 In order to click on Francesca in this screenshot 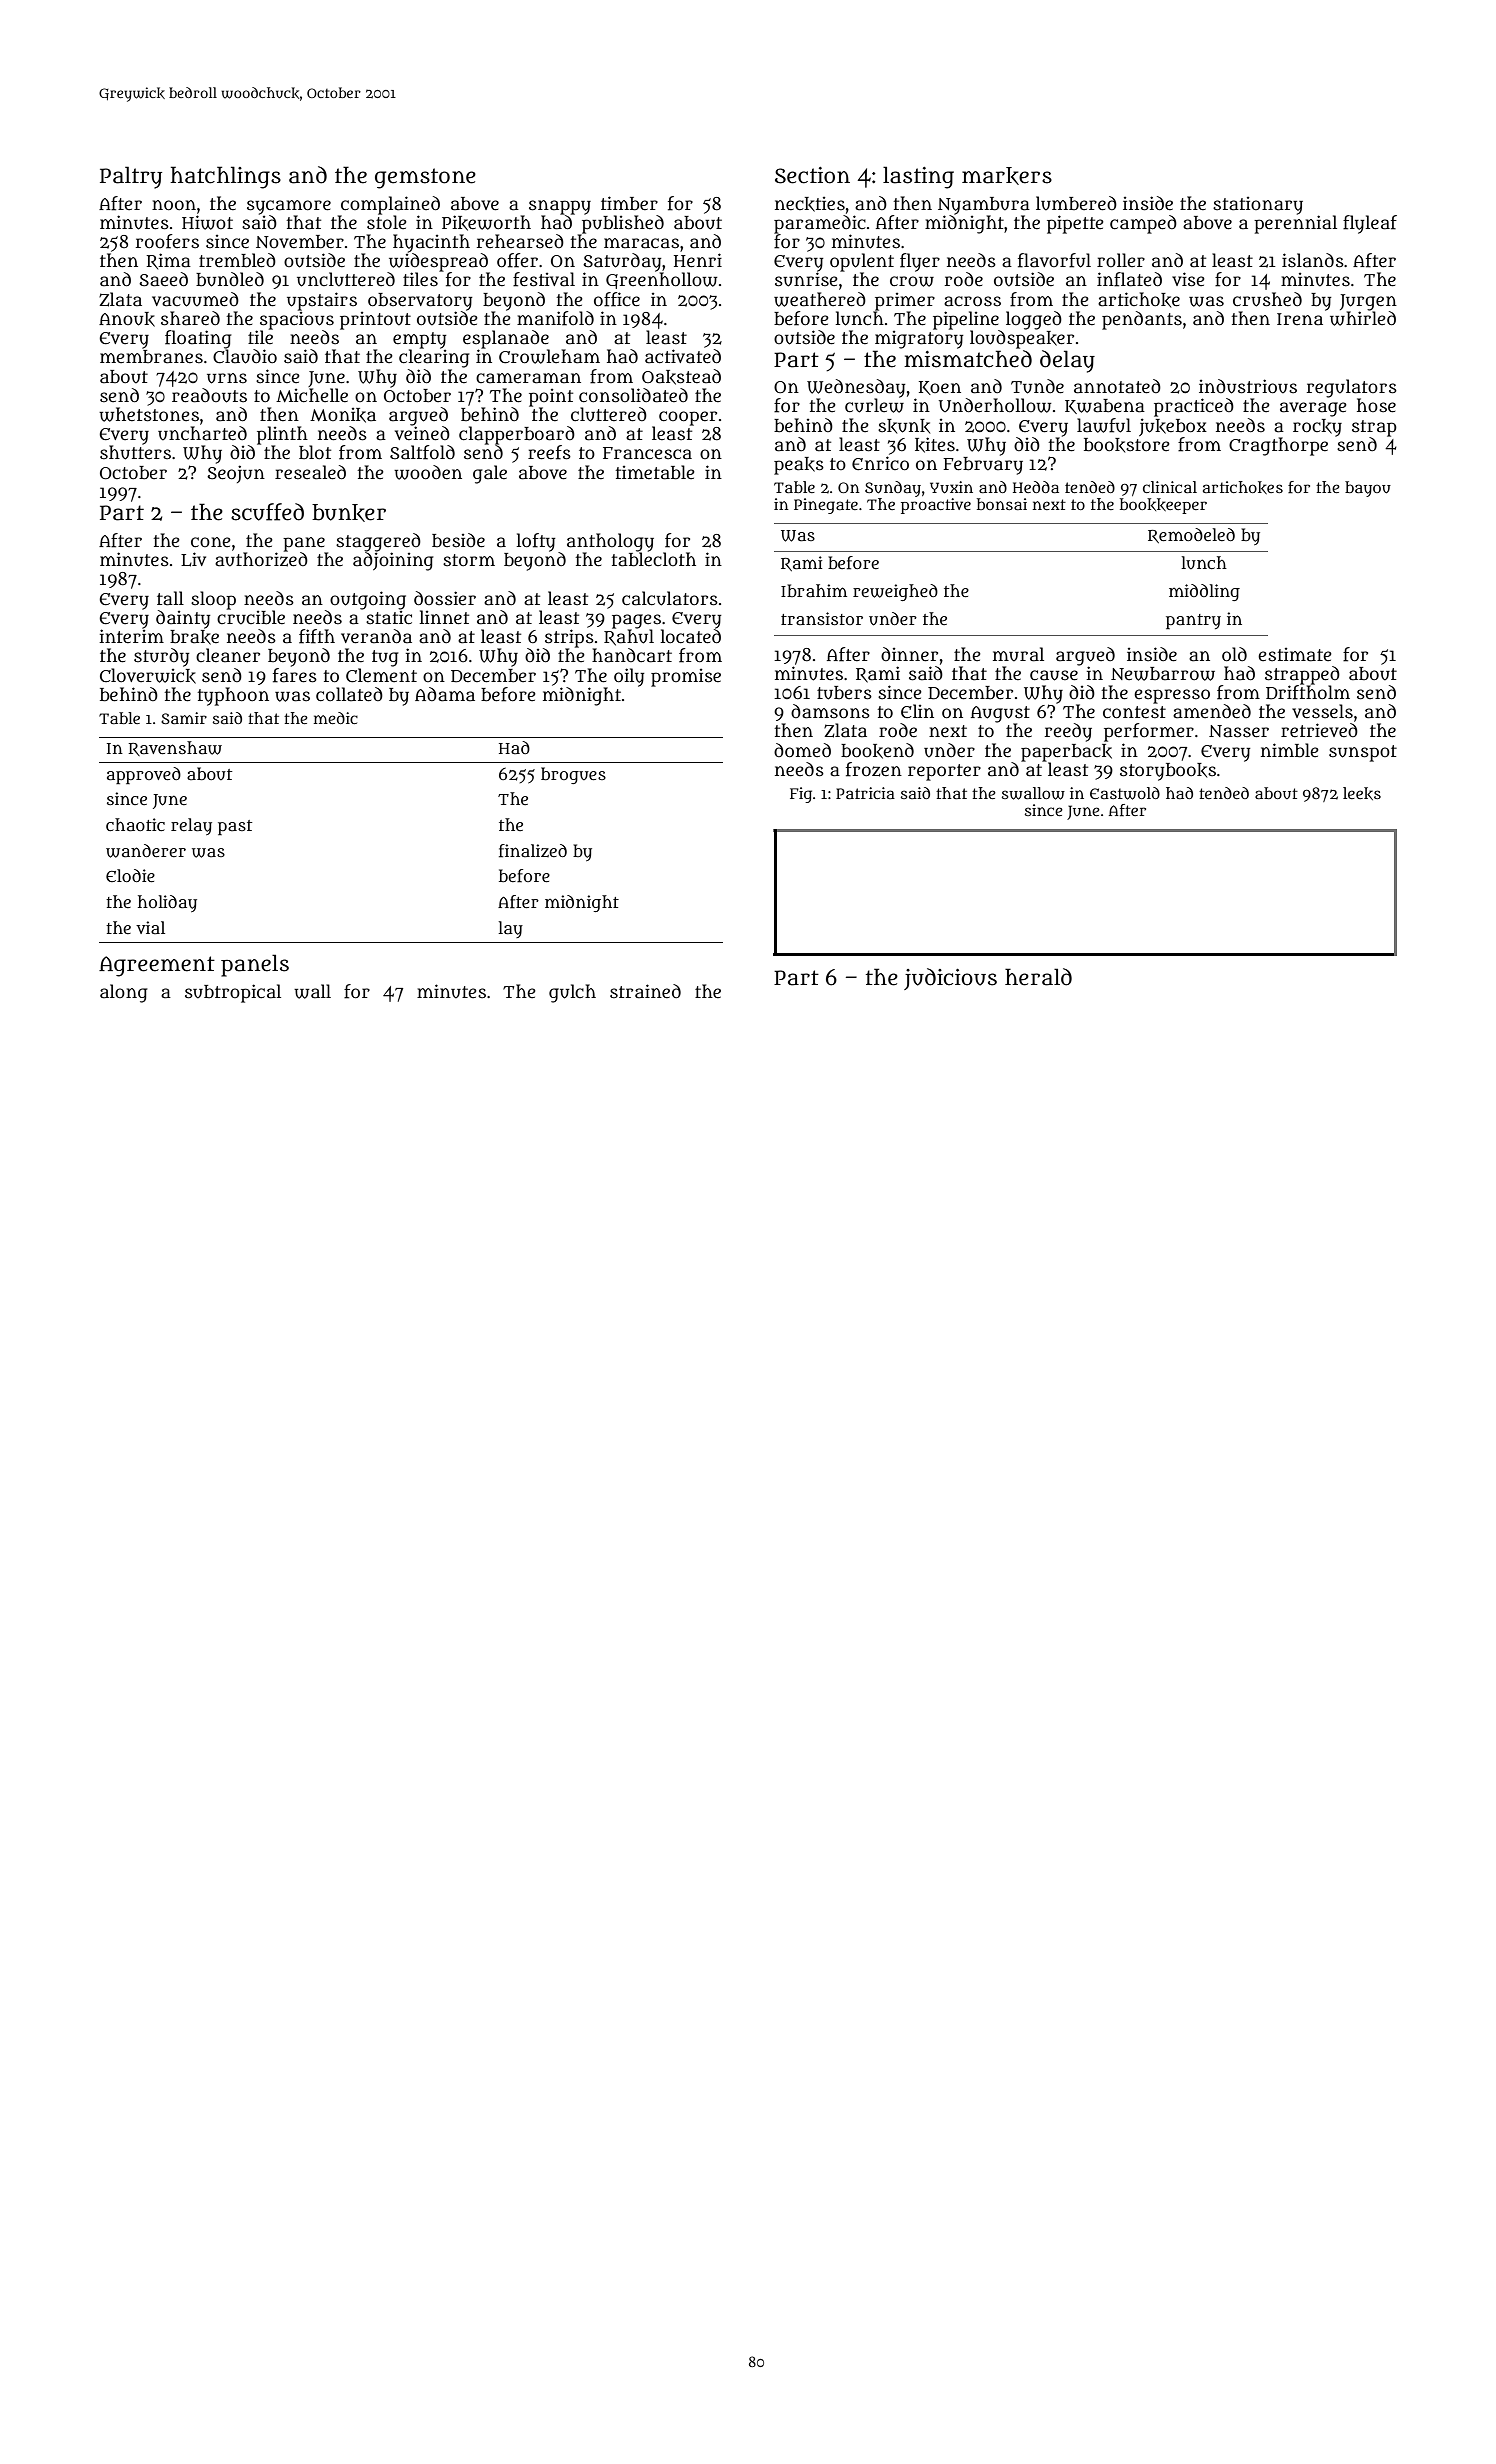, I will do `click(647, 453)`.
